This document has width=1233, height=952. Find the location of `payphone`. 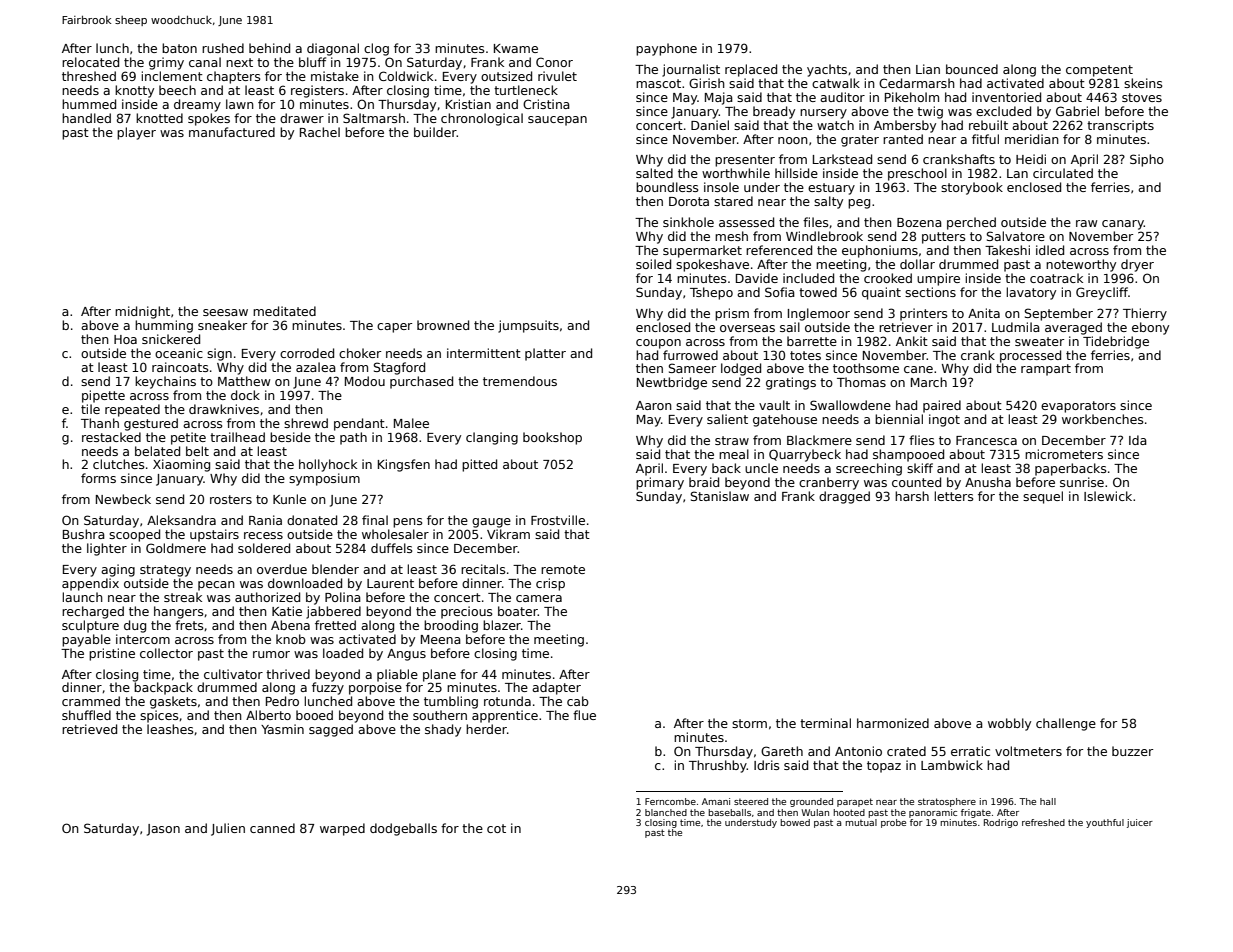

payphone is located at coordinates (666, 49).
